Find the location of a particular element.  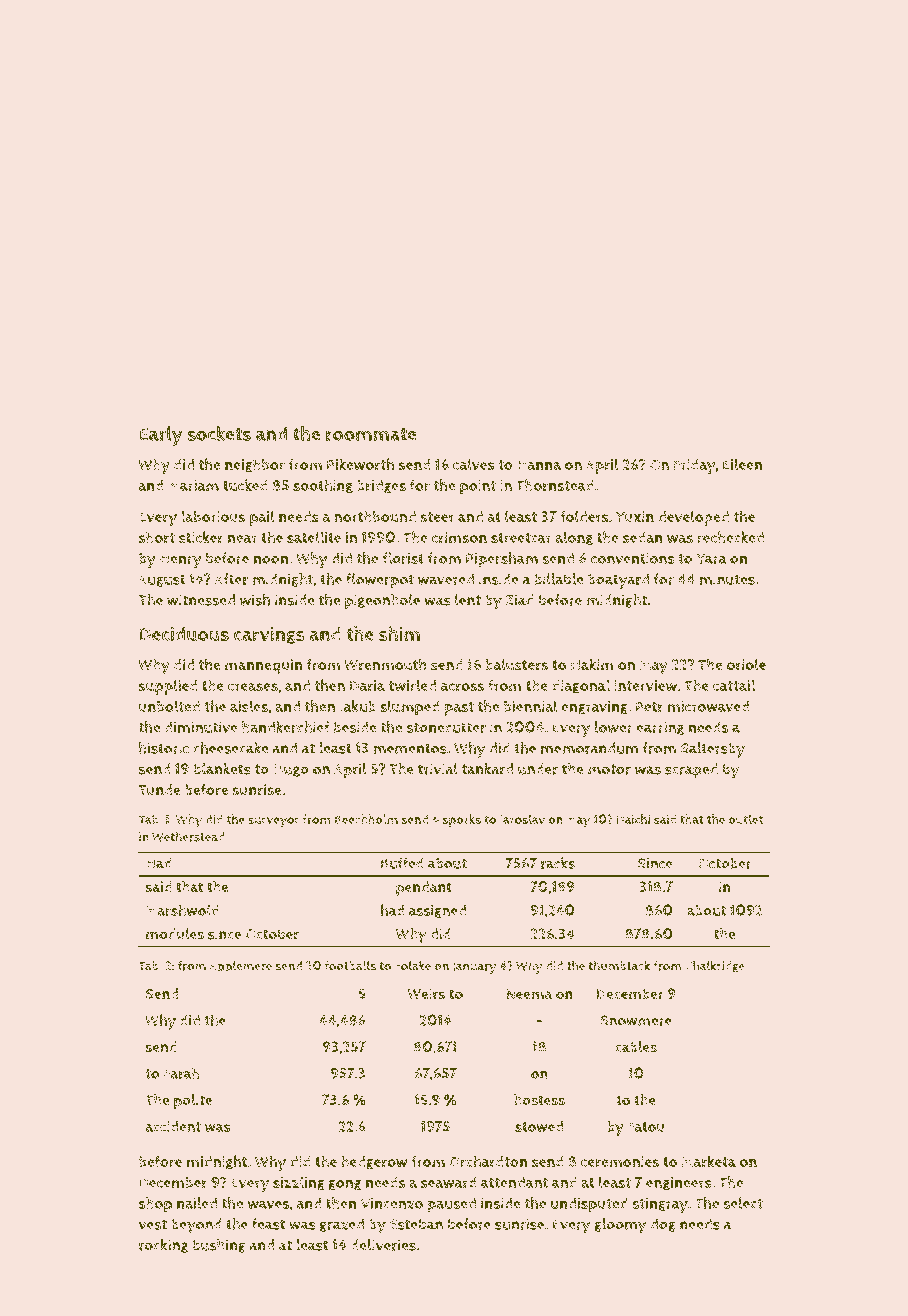

Farah is located at coordinates (182, 1073).
